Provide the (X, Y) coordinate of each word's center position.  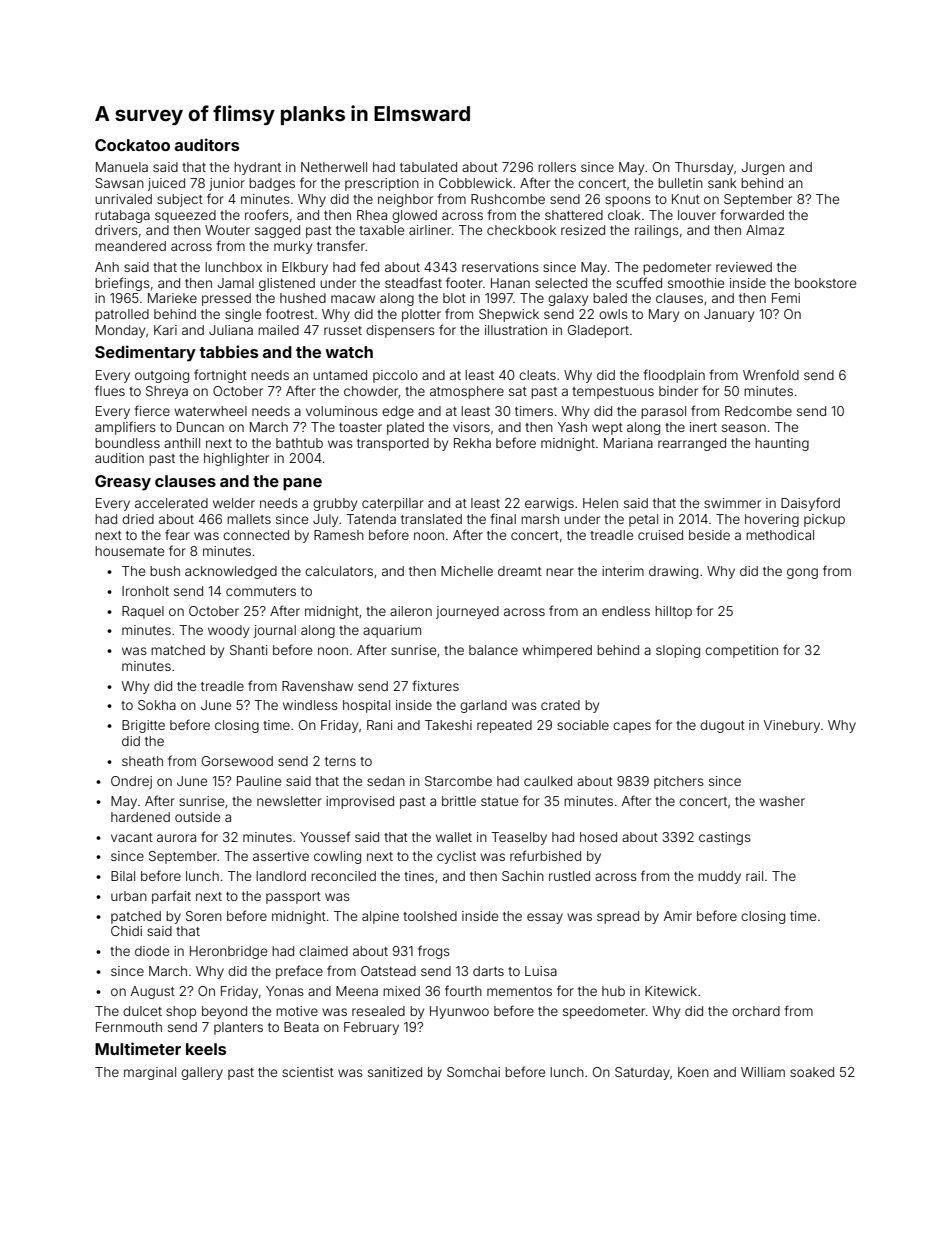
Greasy (123, 483)
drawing (673, 572)
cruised (660, 535)
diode (152, 951)
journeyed (467, 612)
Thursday (704, 168)
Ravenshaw (317, 686)
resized (583, 230)
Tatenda (371, 519)
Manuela (122, 167)
